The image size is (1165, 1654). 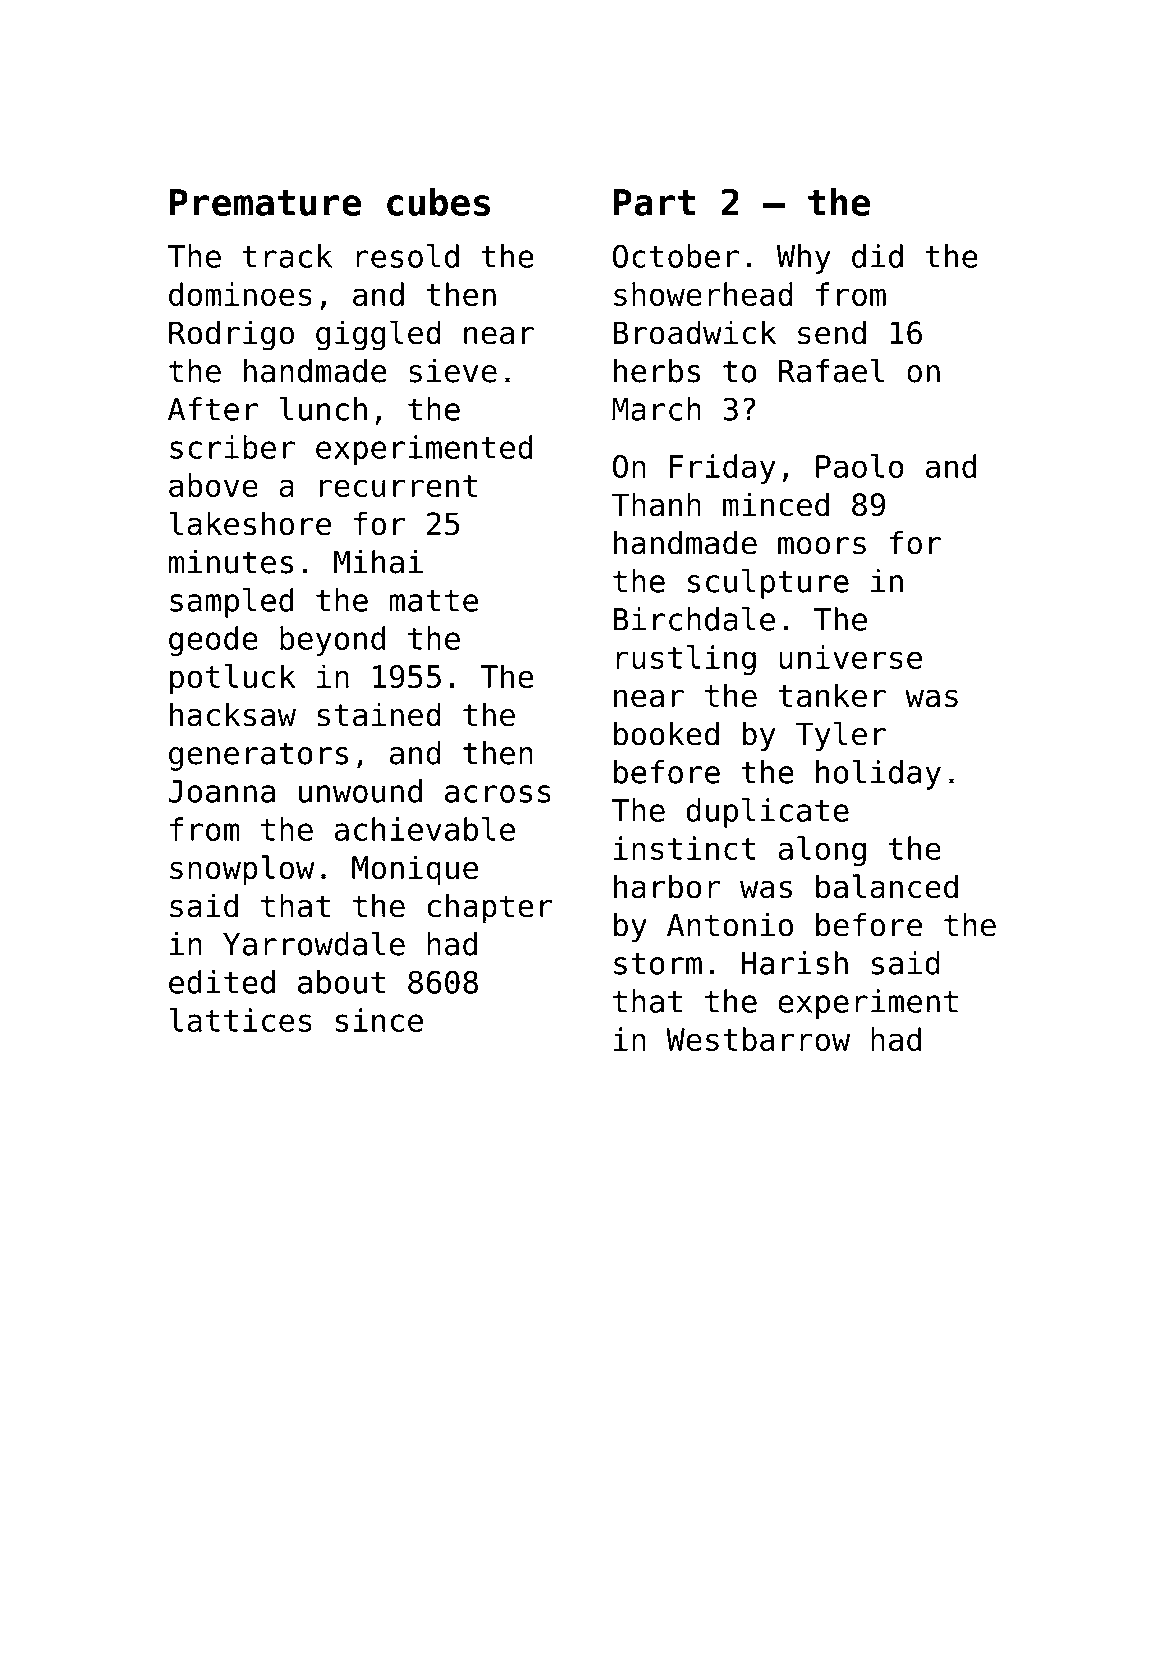 I want to click on edited, so click(x=222, y=982).
